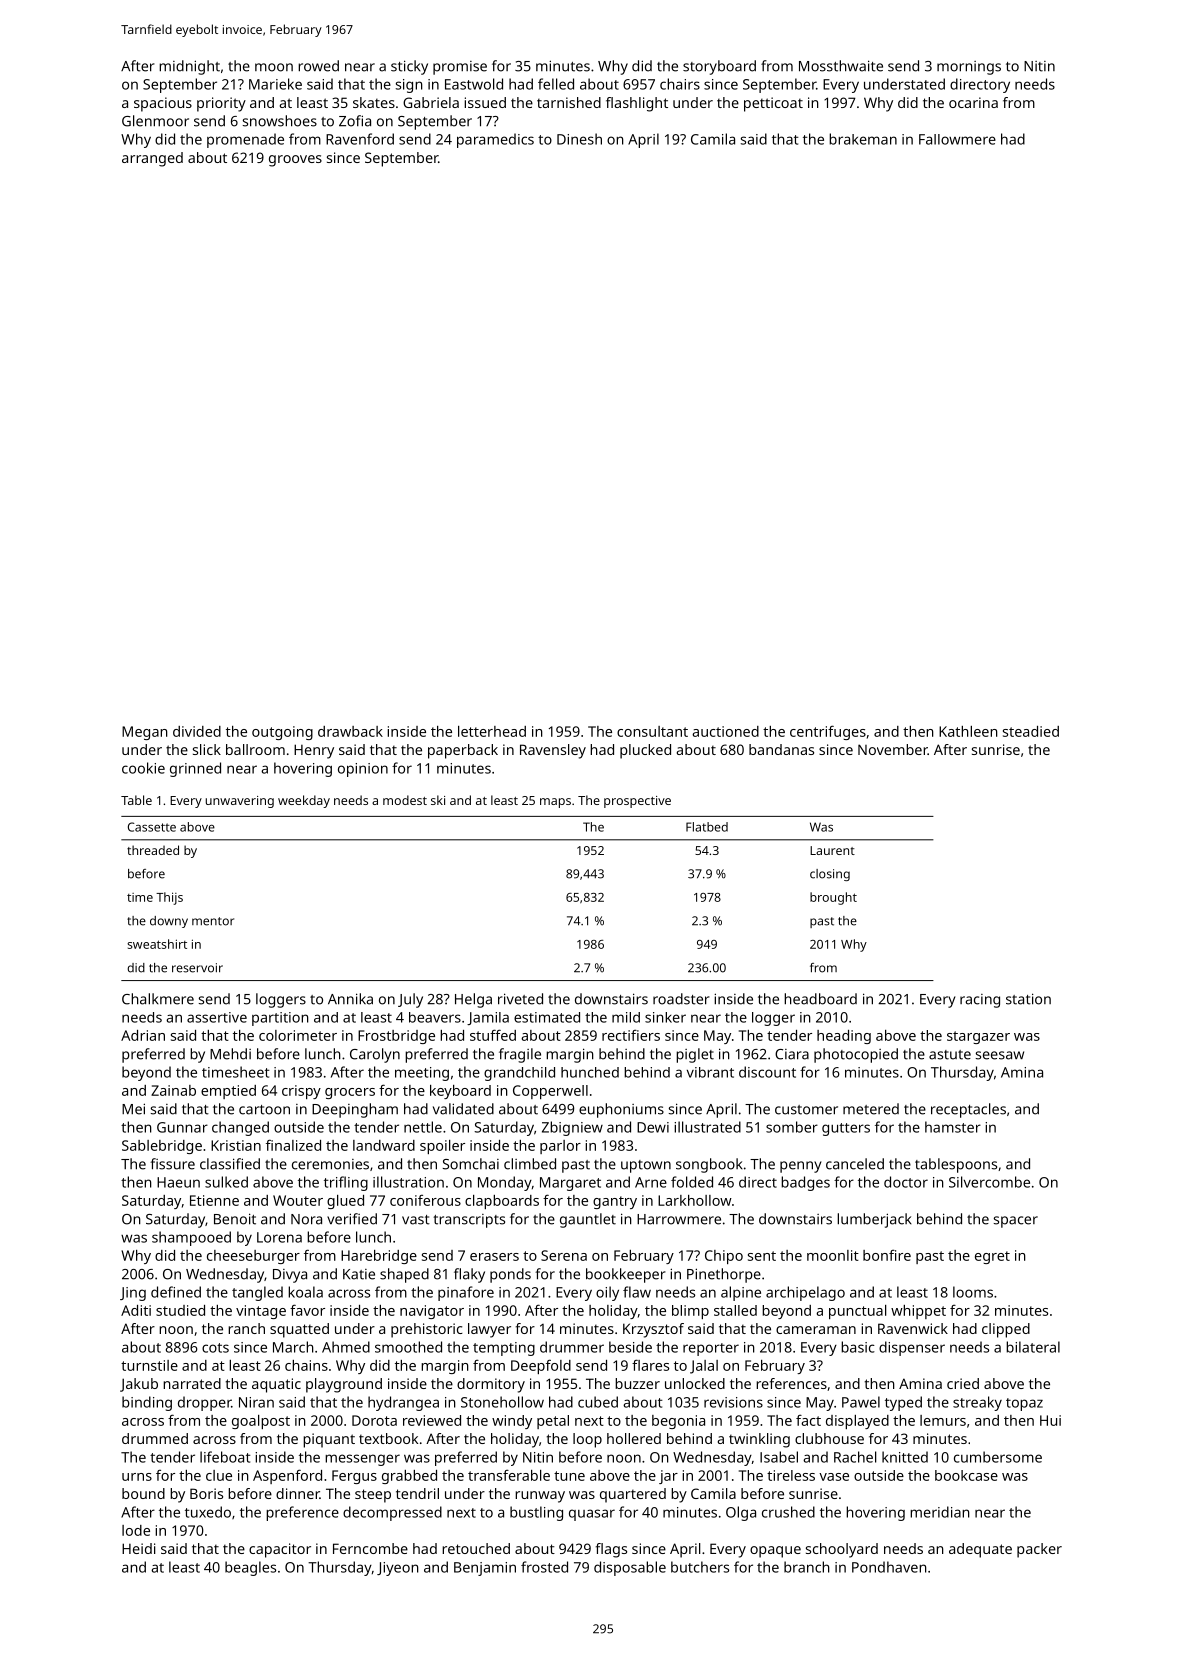  I want to click on storyboard, so click(719, 67).
